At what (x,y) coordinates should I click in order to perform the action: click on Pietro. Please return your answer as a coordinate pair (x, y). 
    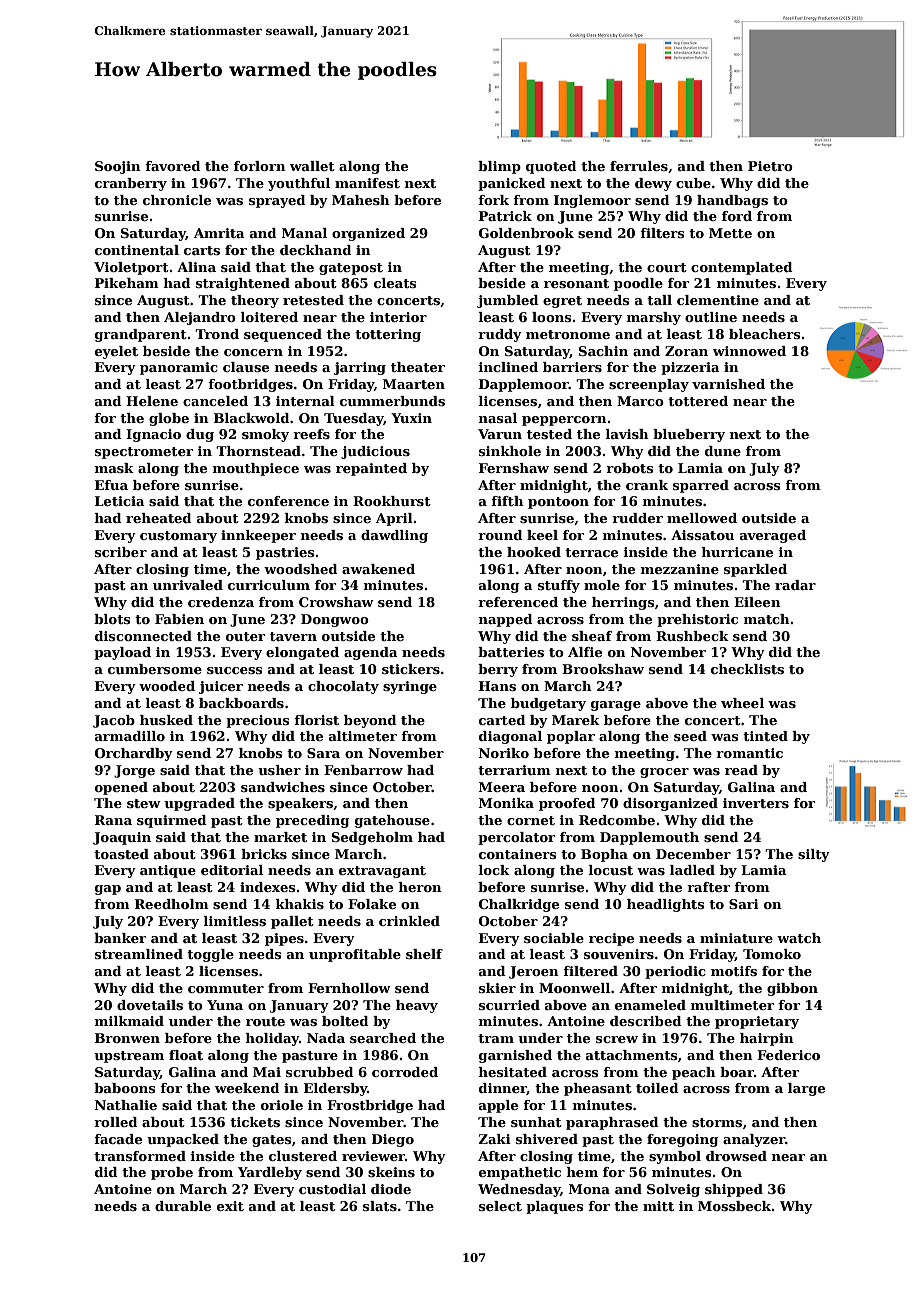
    Looking at the image, I should click on (770, 166).
